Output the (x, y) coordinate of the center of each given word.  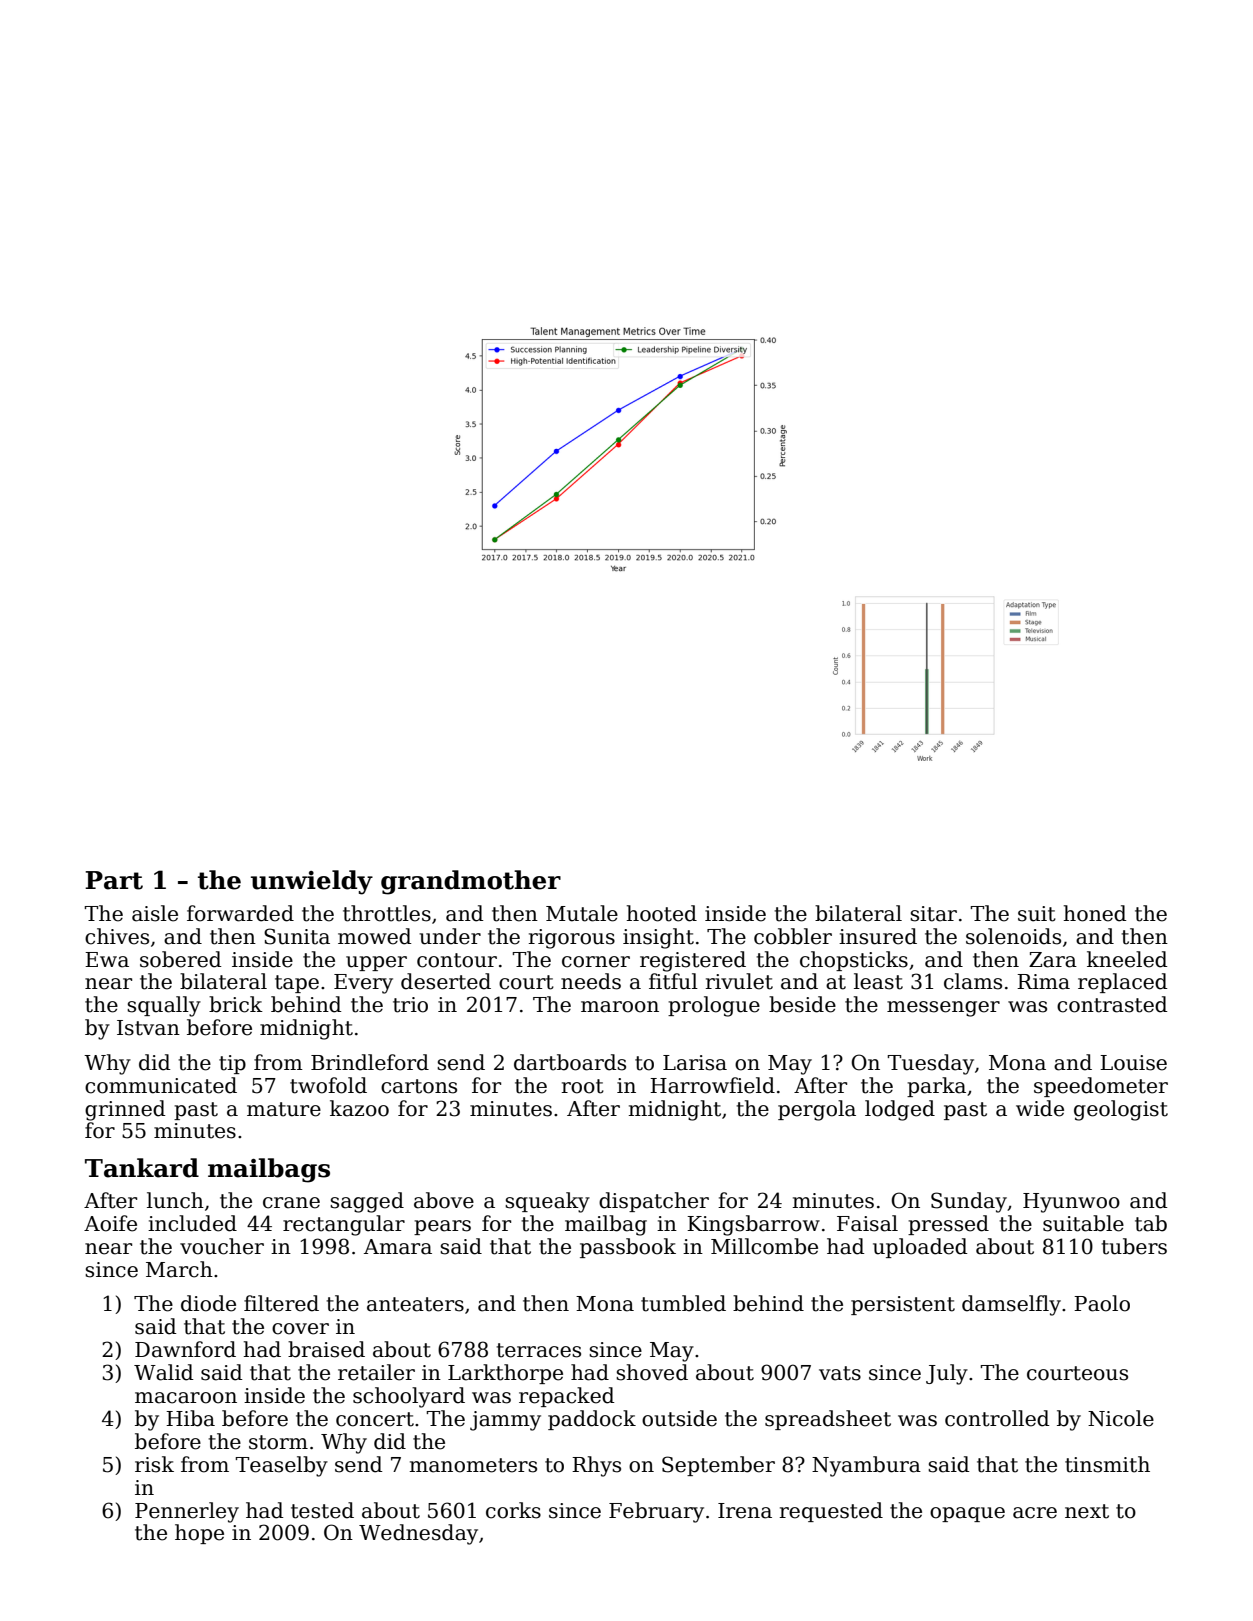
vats (840, 1373)
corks (513, 1510)
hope (199, 1534)
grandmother (471, 882)
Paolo (1102, 1303)
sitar (933, 914)
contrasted (1112, 1004)
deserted (446, 981)
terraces (538, 1350)
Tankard (142, 1168)
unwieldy (312, 882)
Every (363, 984)
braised (326, 1349)
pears (442, 1227)
